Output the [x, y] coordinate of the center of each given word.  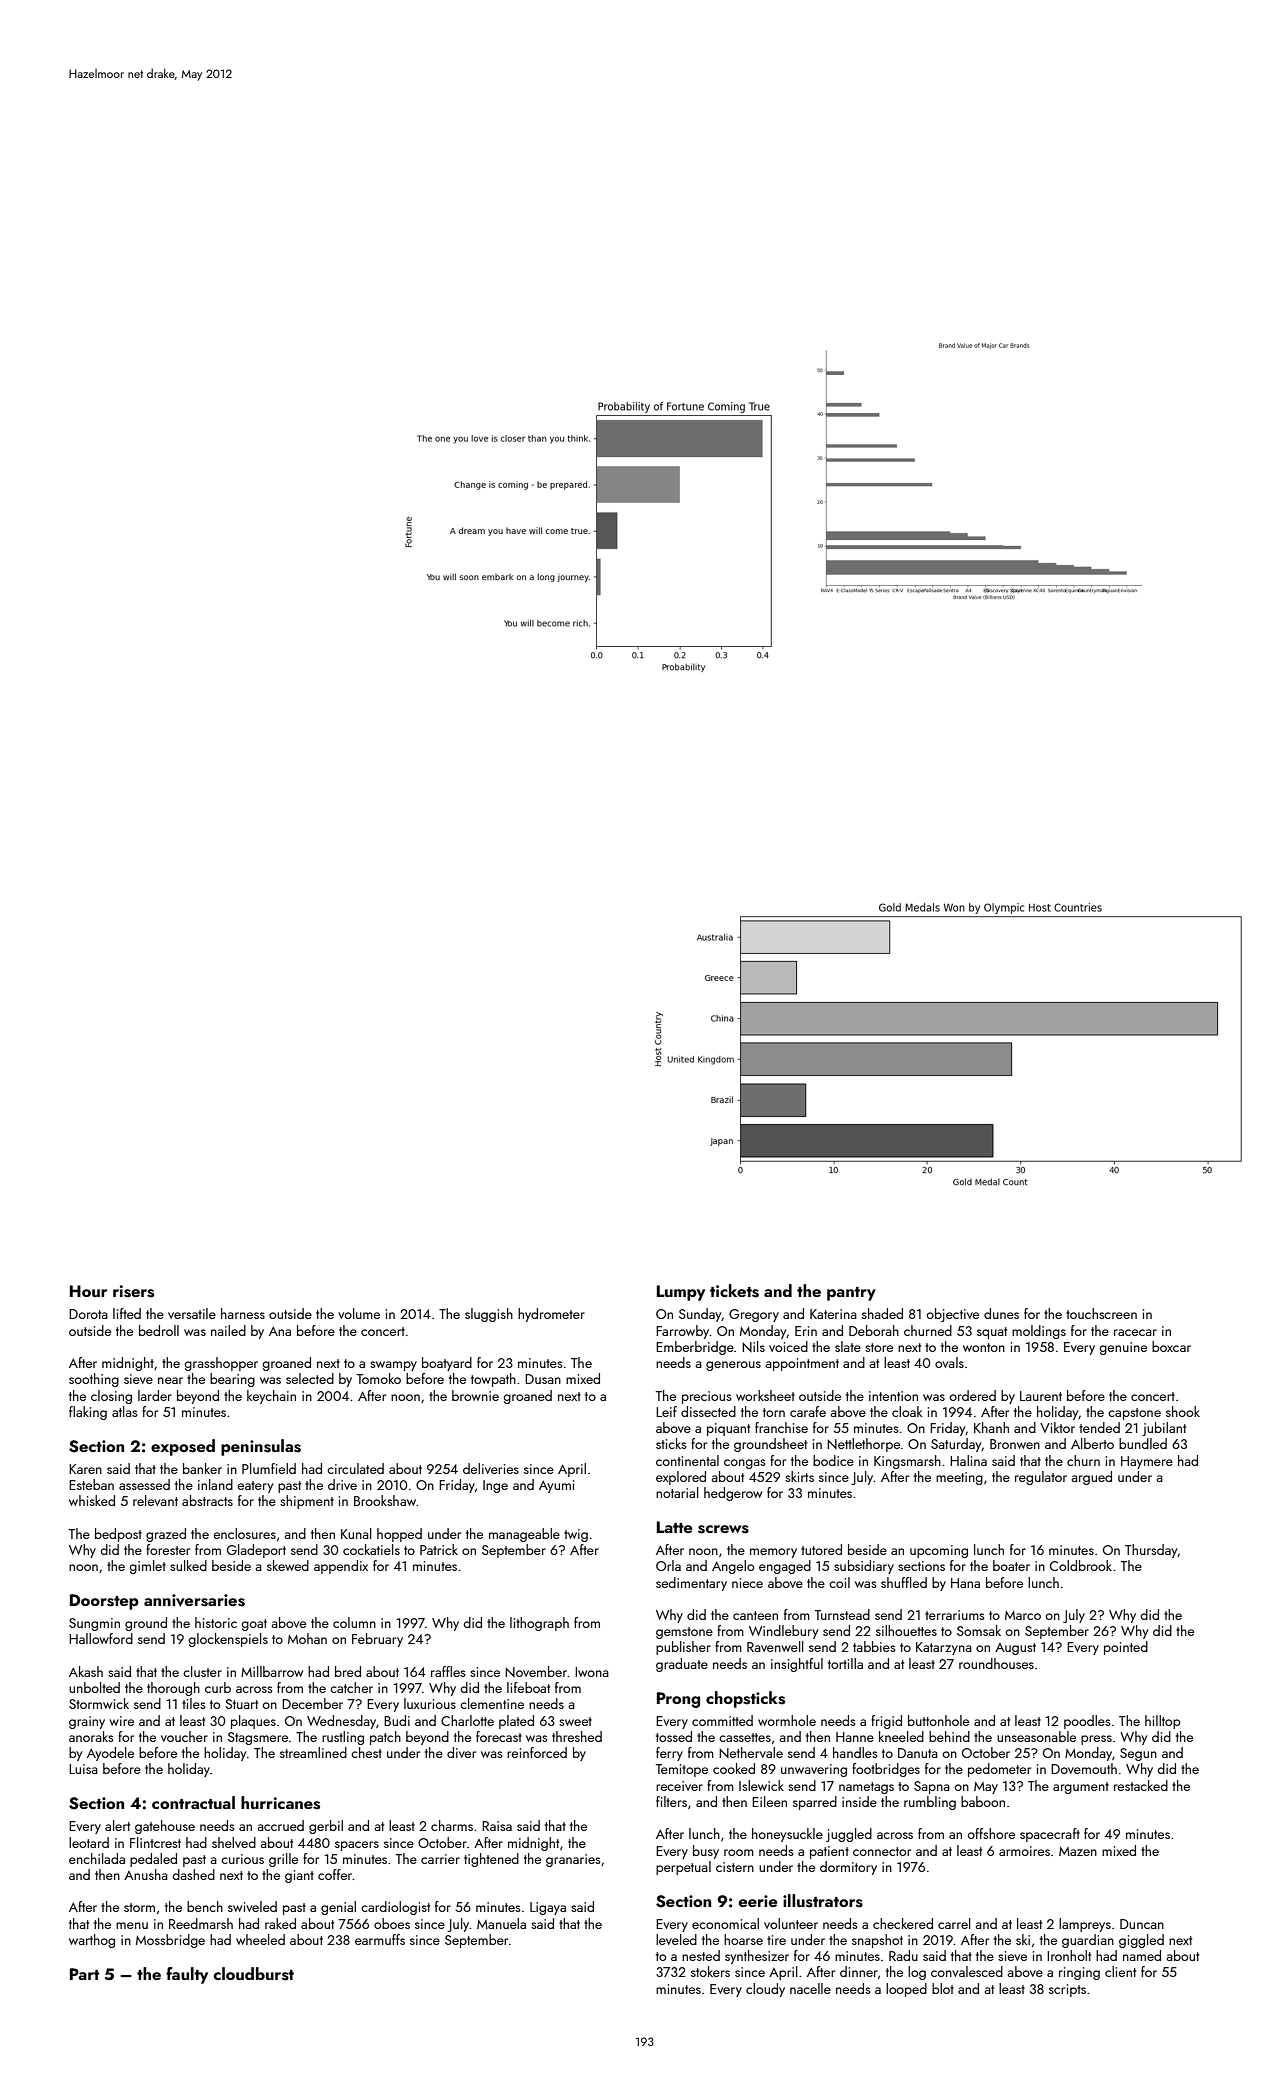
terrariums [954, 1615]
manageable [524, 1535]
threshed [577, 1736]
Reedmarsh [201, 1923]
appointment [802, 1364]
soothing [94, 1380]
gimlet [147, 1567]
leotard [89, 1842]
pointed [1126, 1648]
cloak [907, 1411]
